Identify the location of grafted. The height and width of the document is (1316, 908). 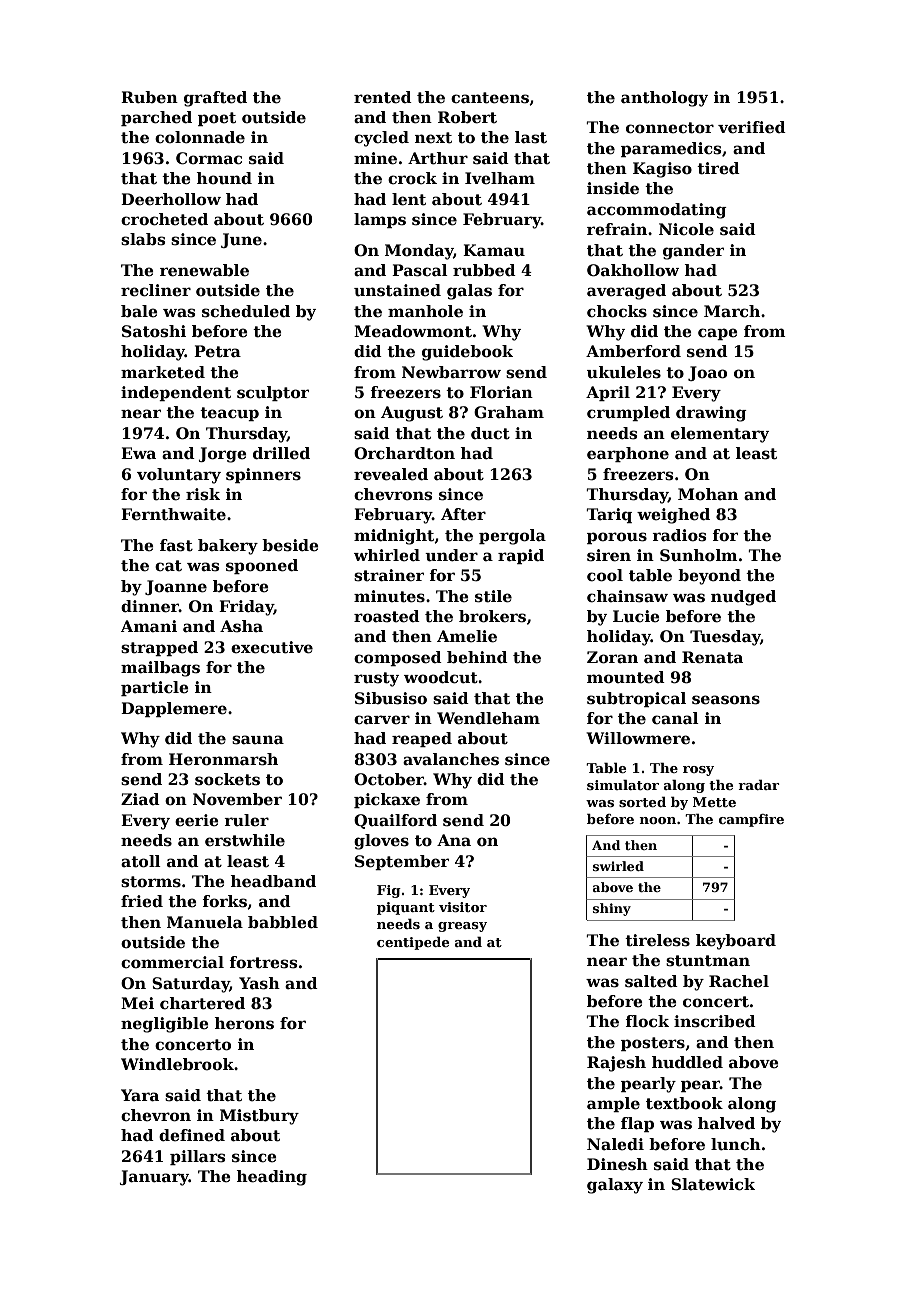
(215, 99).
